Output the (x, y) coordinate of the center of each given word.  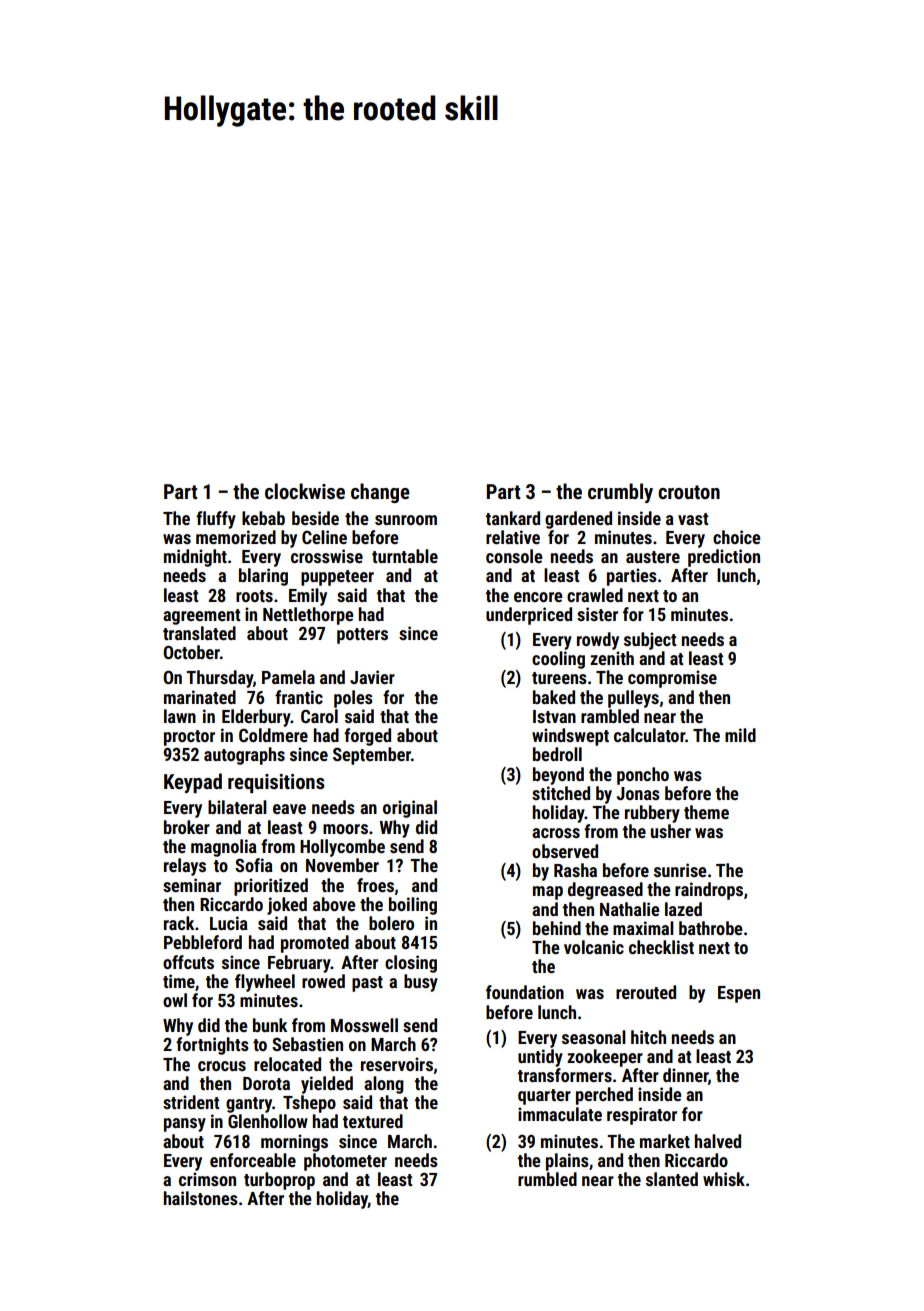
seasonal (594, 1037)
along (384, 1085)
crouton (689, 492)
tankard (513, 518)
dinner (685, 1075)
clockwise (305, 491)
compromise (672, 679)
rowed (323, 981)
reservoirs (397, 1064)
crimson (207, 1179)
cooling (558, 660)
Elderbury (256, 718)
